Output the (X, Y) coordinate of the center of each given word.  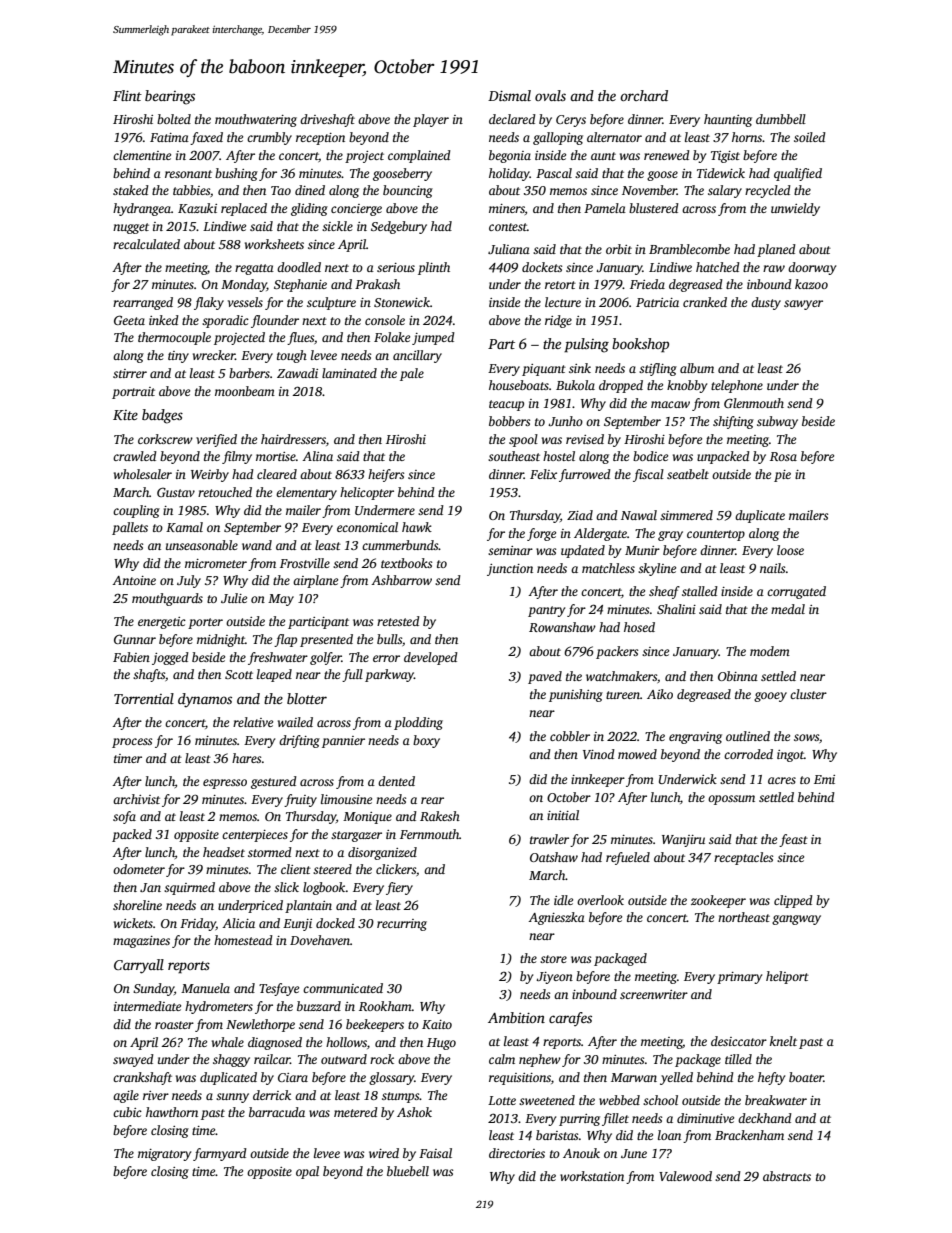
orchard (644, 95)
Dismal (509, 95)
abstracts (787, 1176)
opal (307, 1172)
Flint (127, 95)
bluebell (408, 1171)
